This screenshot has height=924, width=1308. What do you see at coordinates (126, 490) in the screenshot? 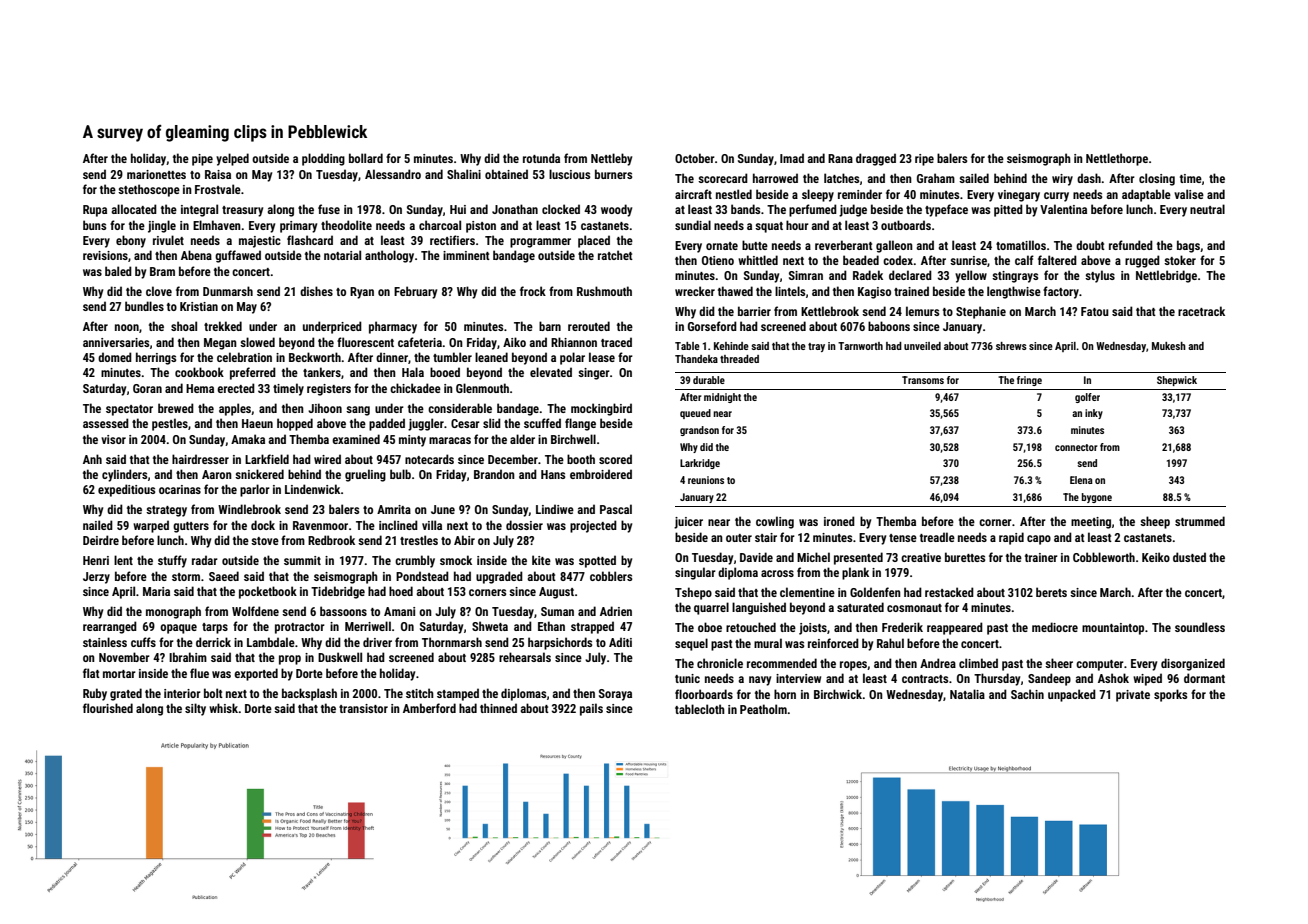
I see `expeditious` at bounding box center [126, 490].
